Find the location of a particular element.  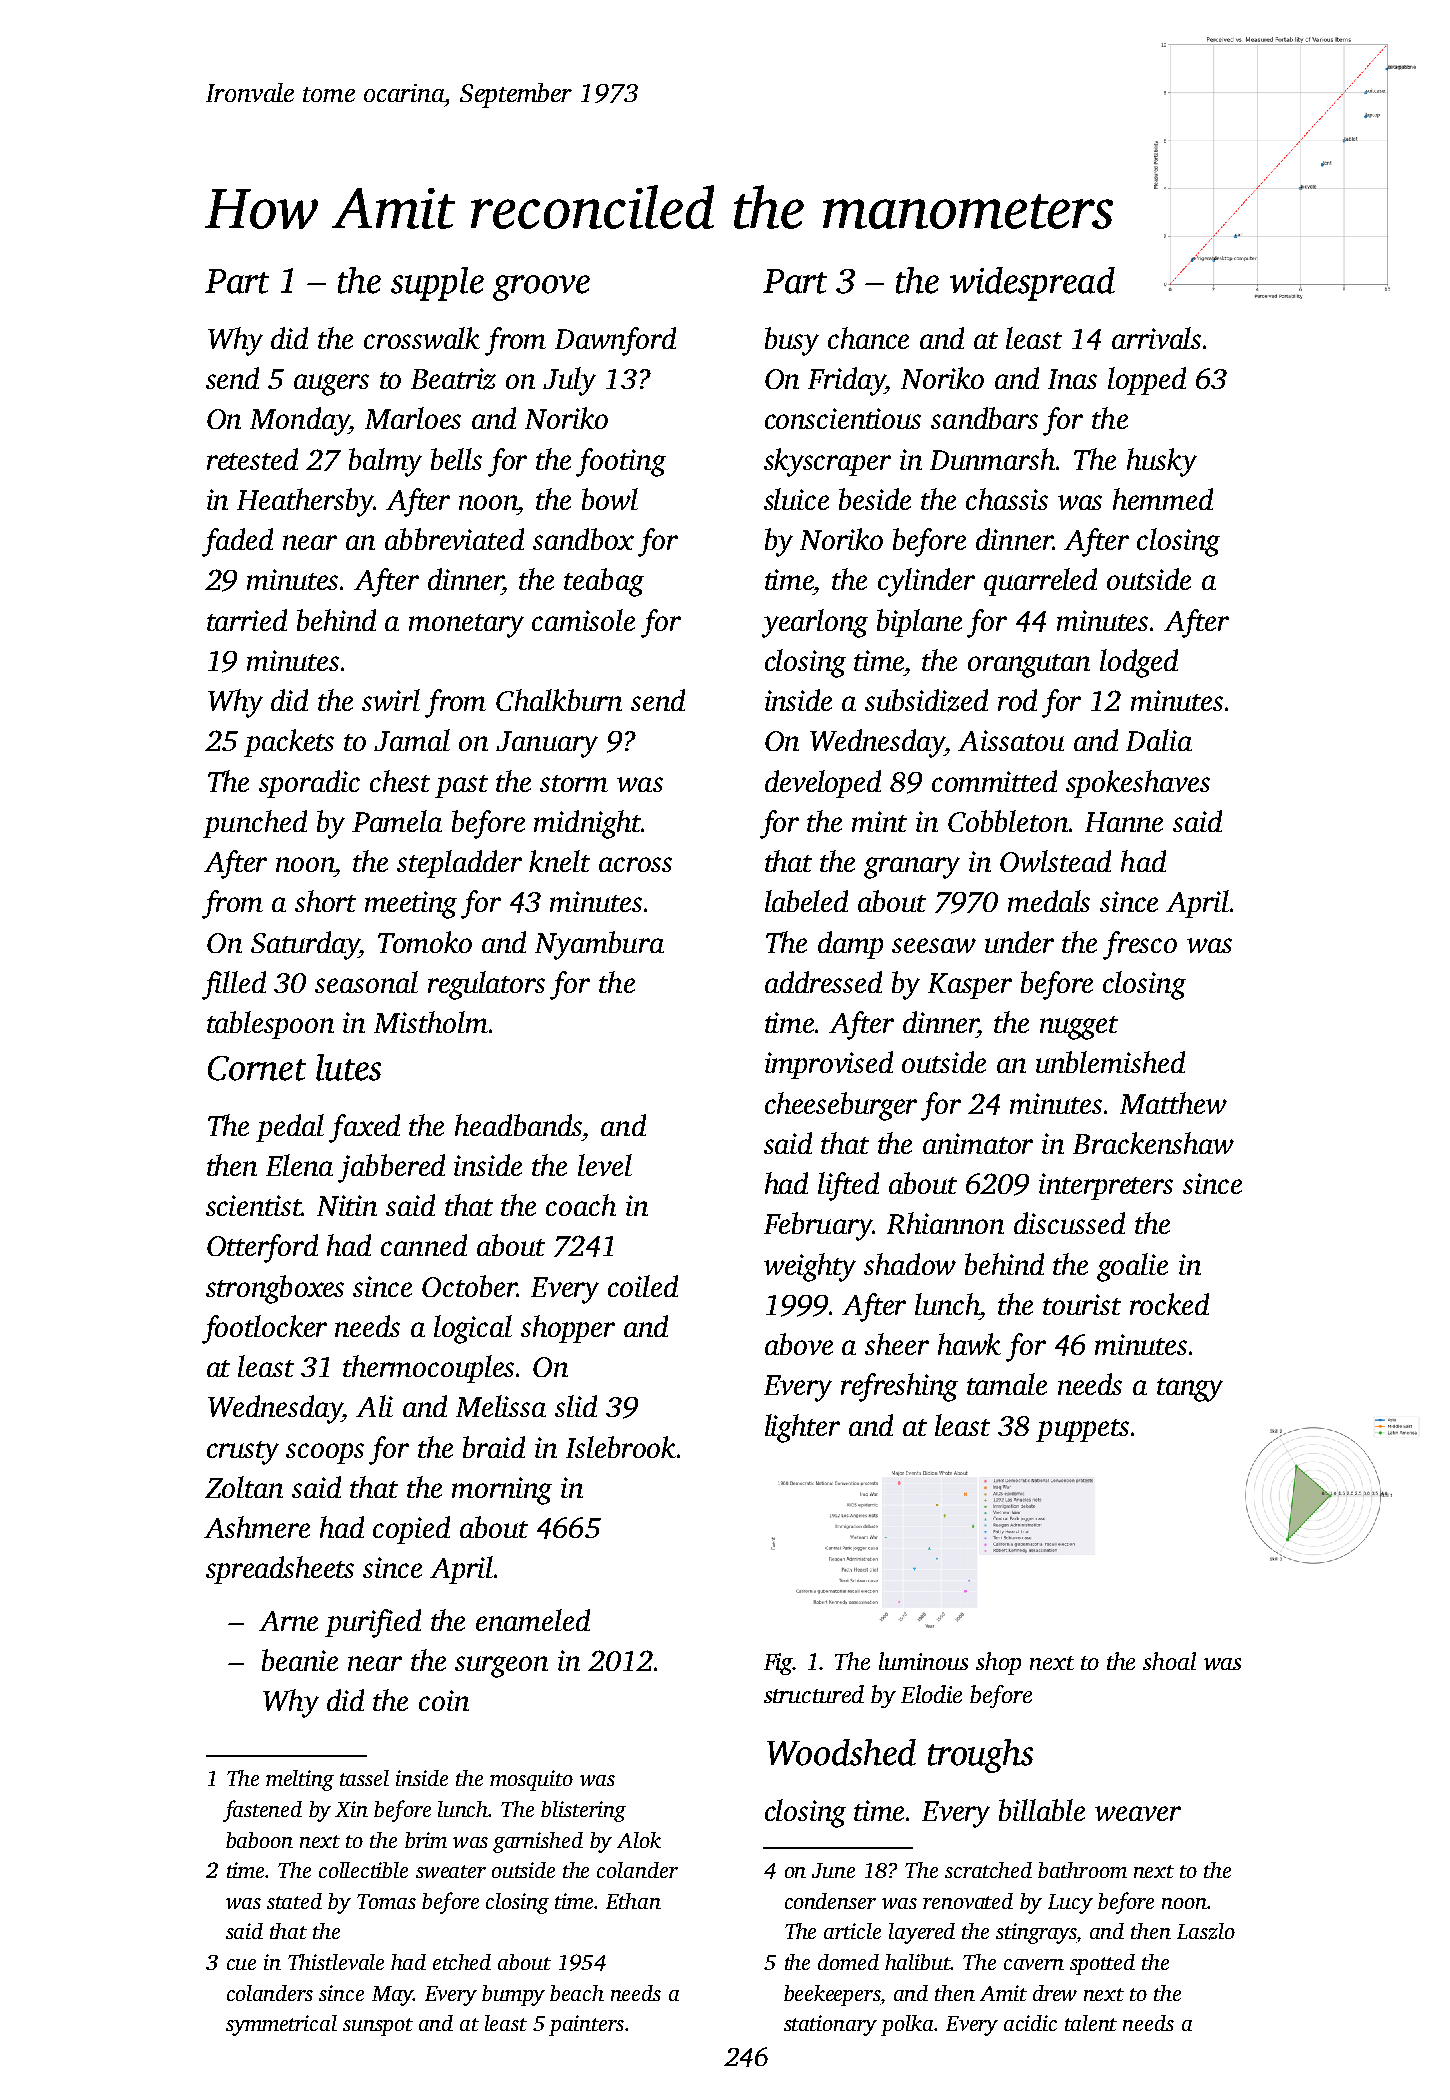

chance is located at coordinates (868, 338).
